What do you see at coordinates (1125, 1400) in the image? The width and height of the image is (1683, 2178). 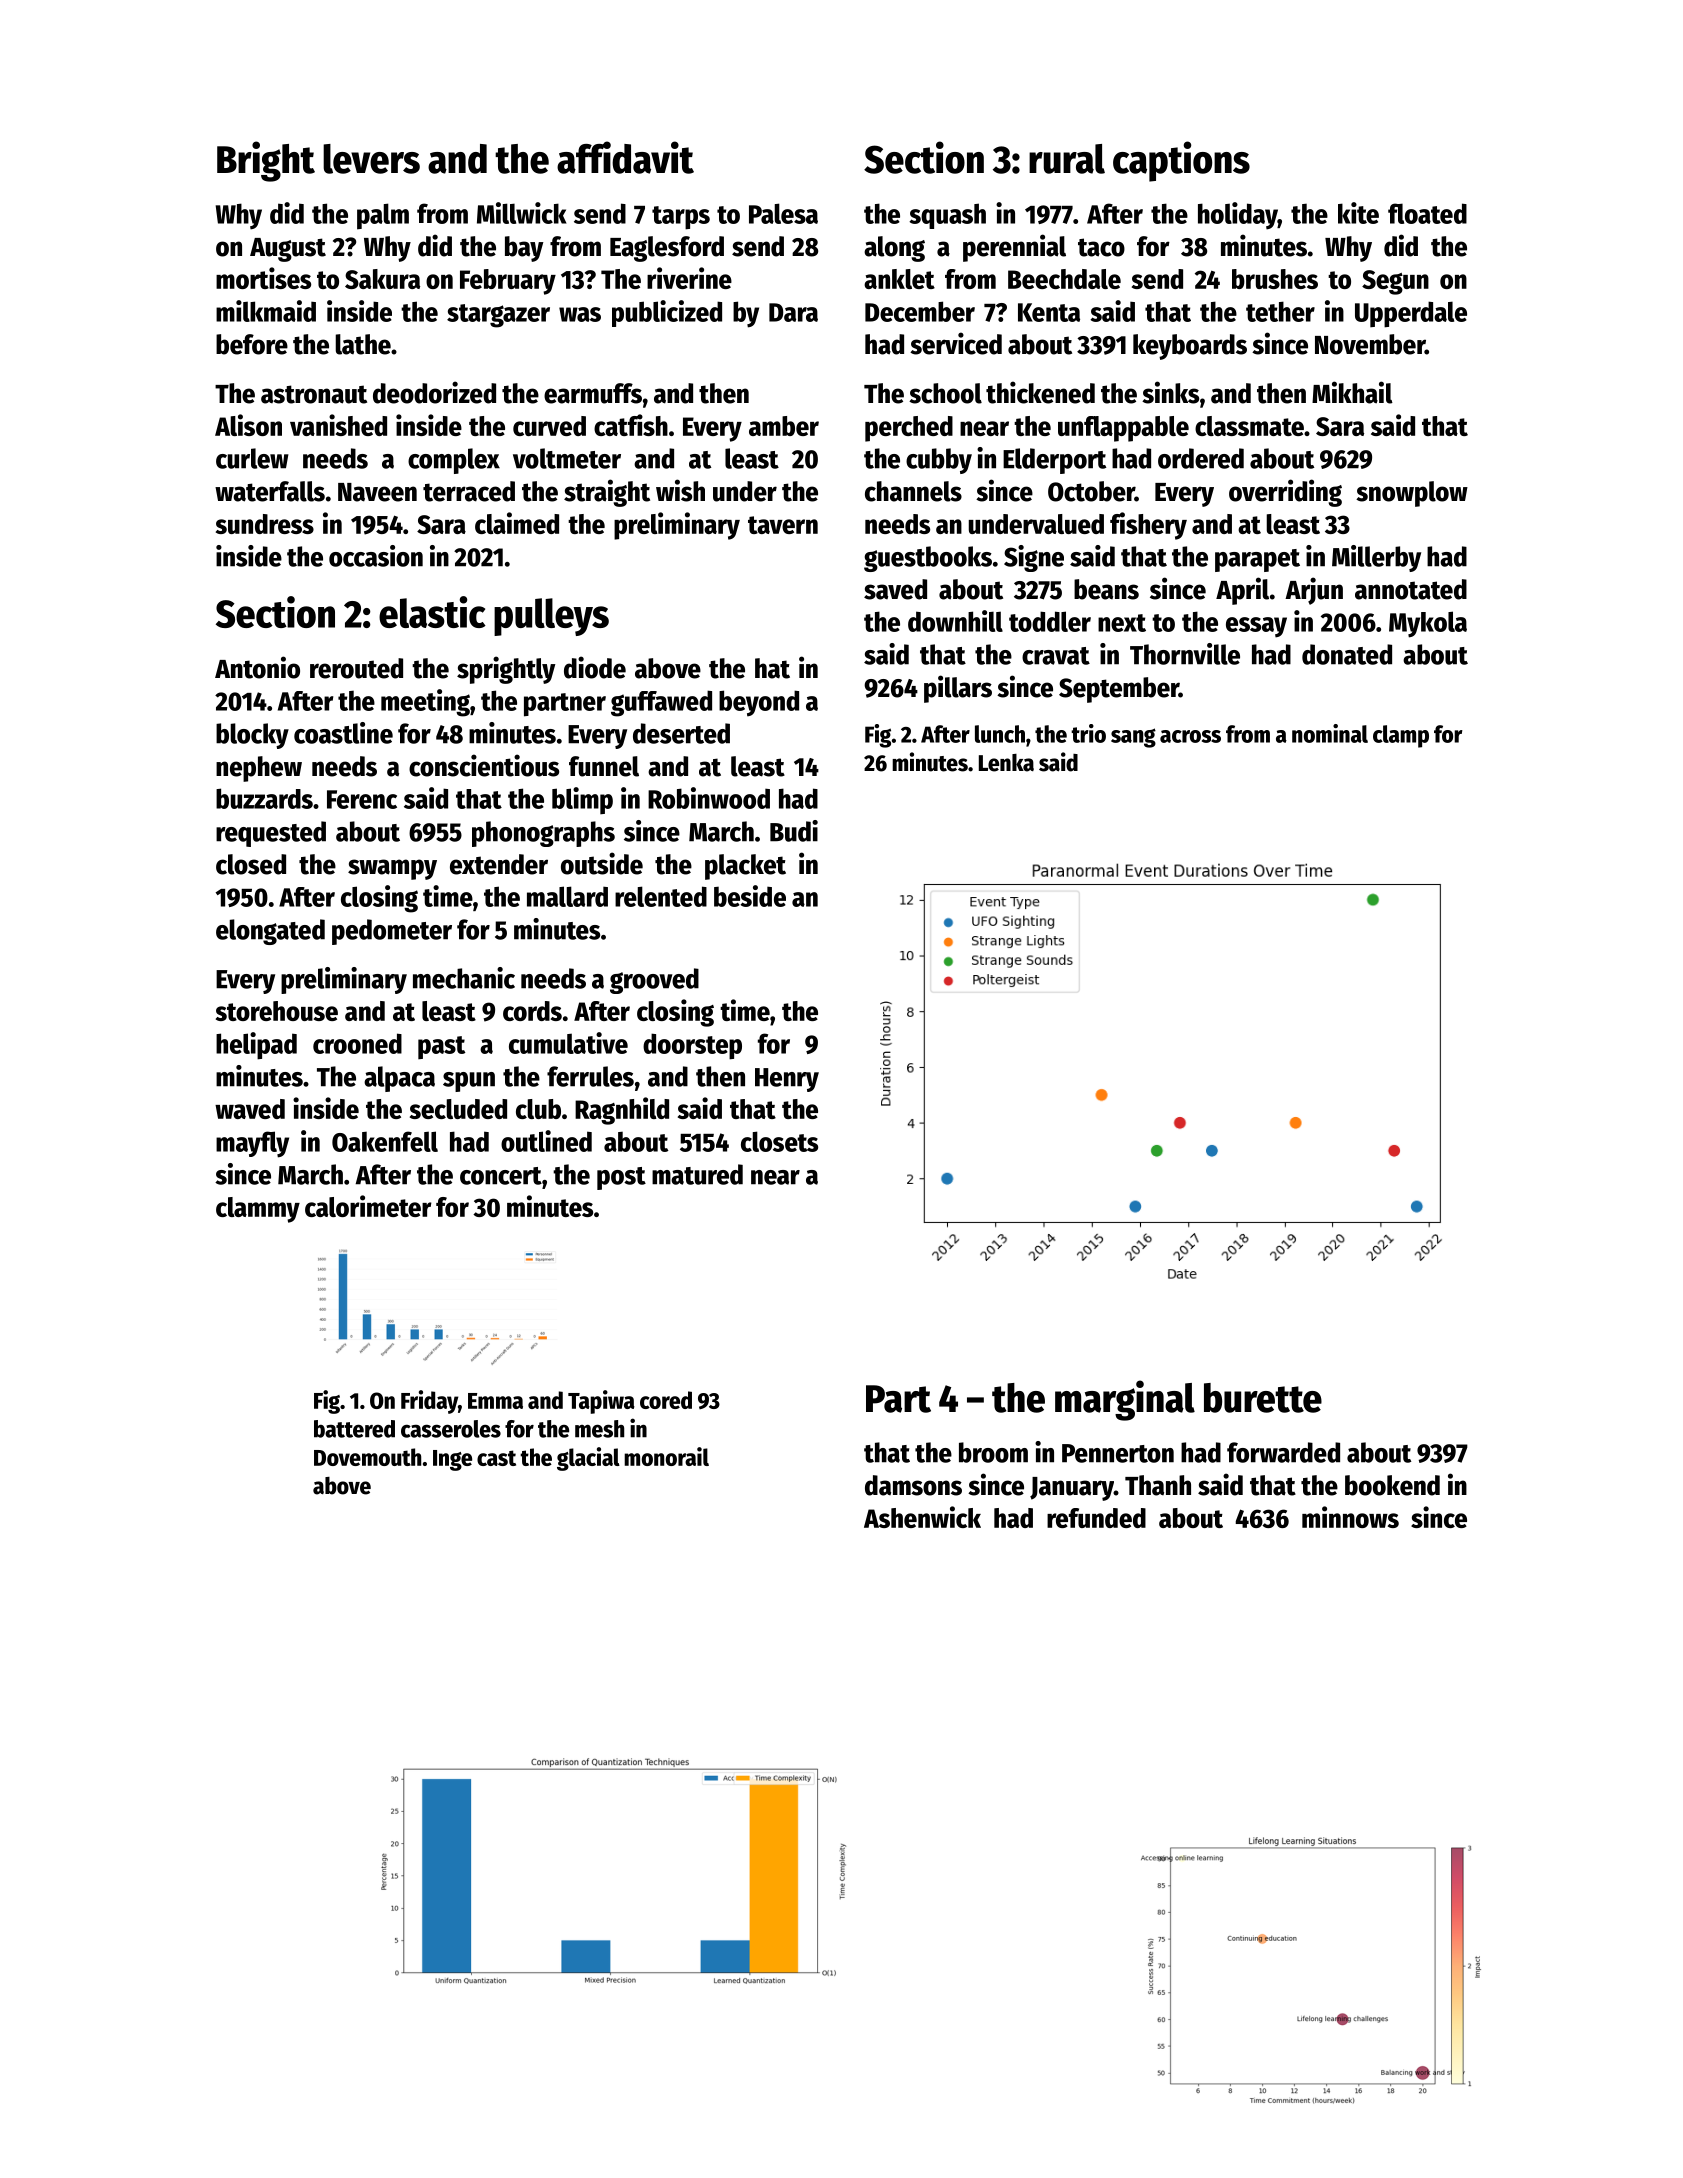 I see `marginal` at bounding box center [1125, 1400].
